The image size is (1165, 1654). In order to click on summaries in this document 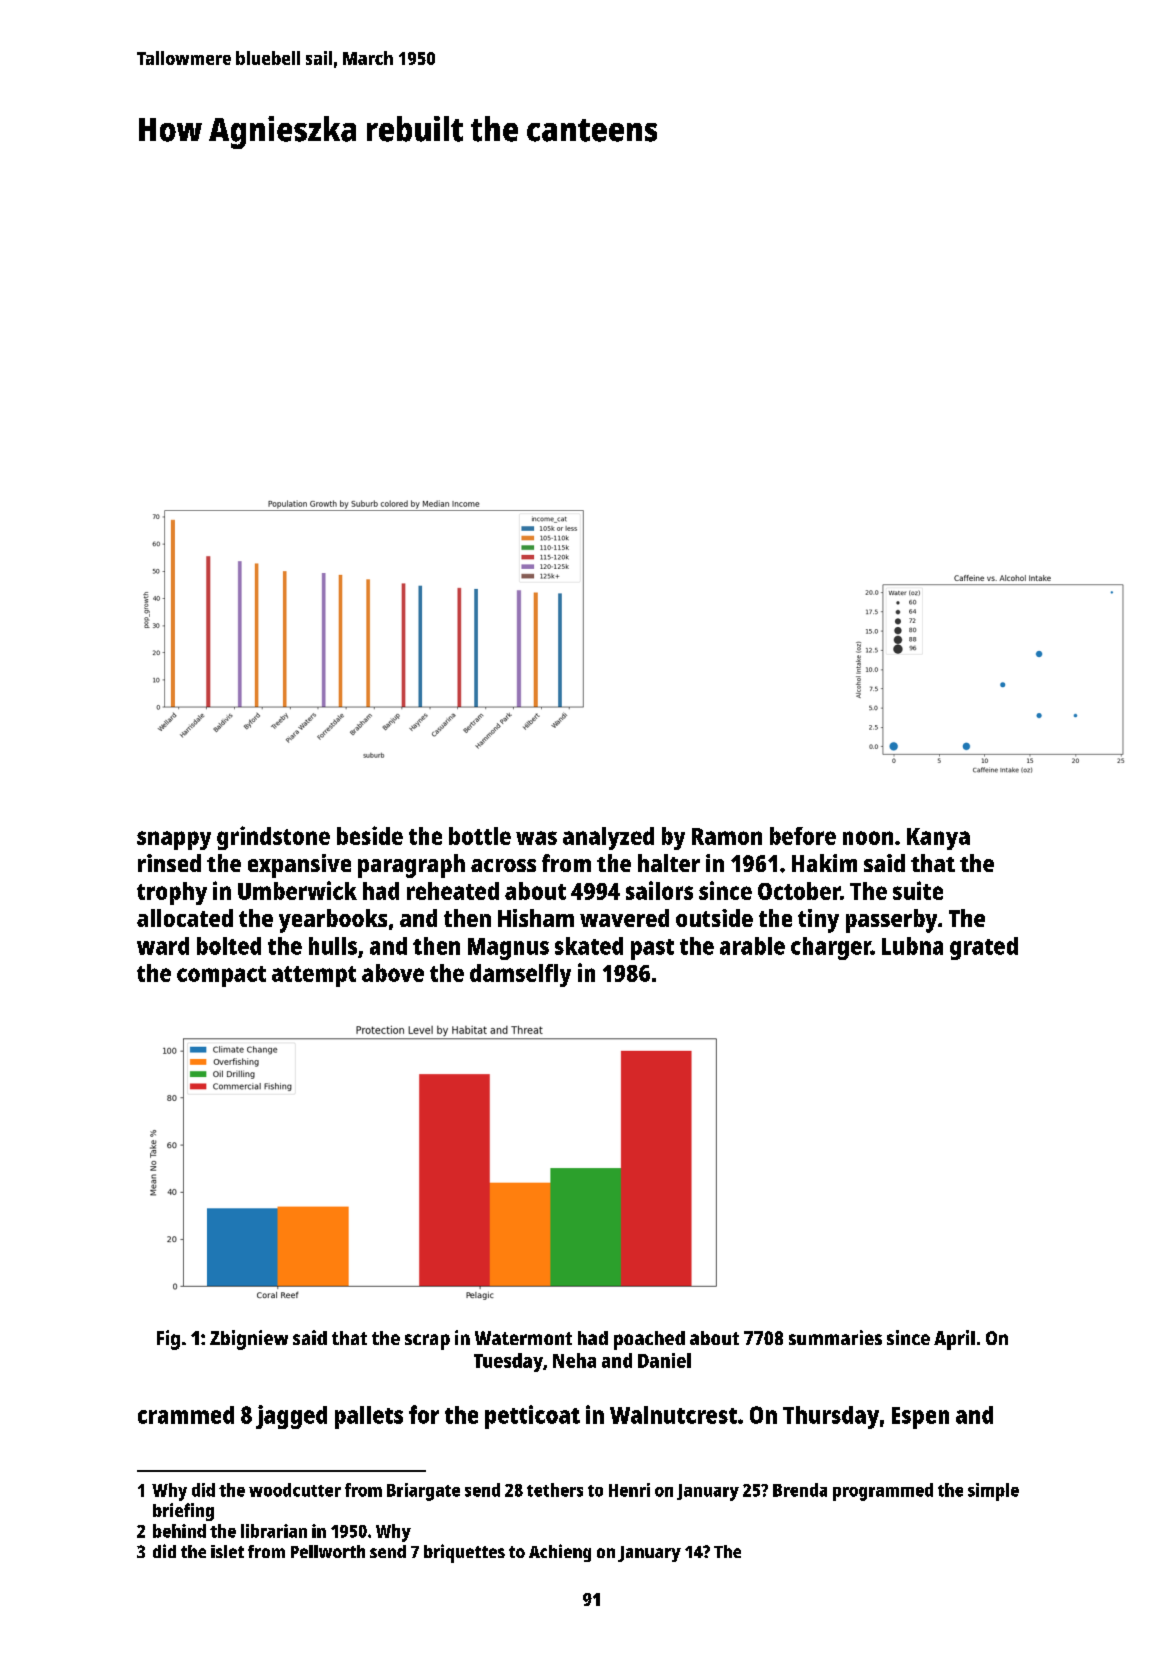, I will do `click(835, 1337)`.
